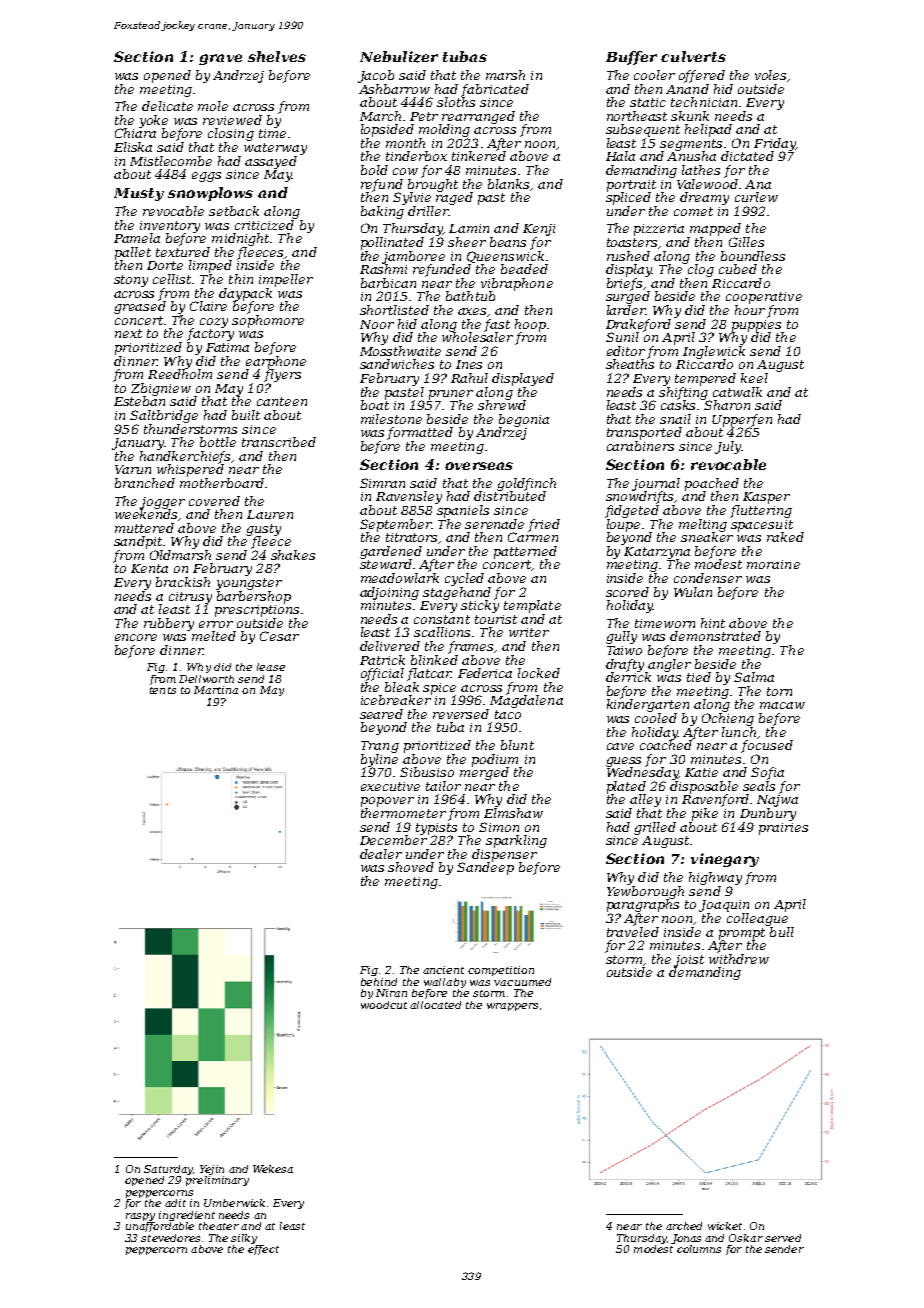 This screenshot has height=1308, width=924. Describe the element at coordinates (705, 379) in the screenshot. I see `tempered` at that location.
